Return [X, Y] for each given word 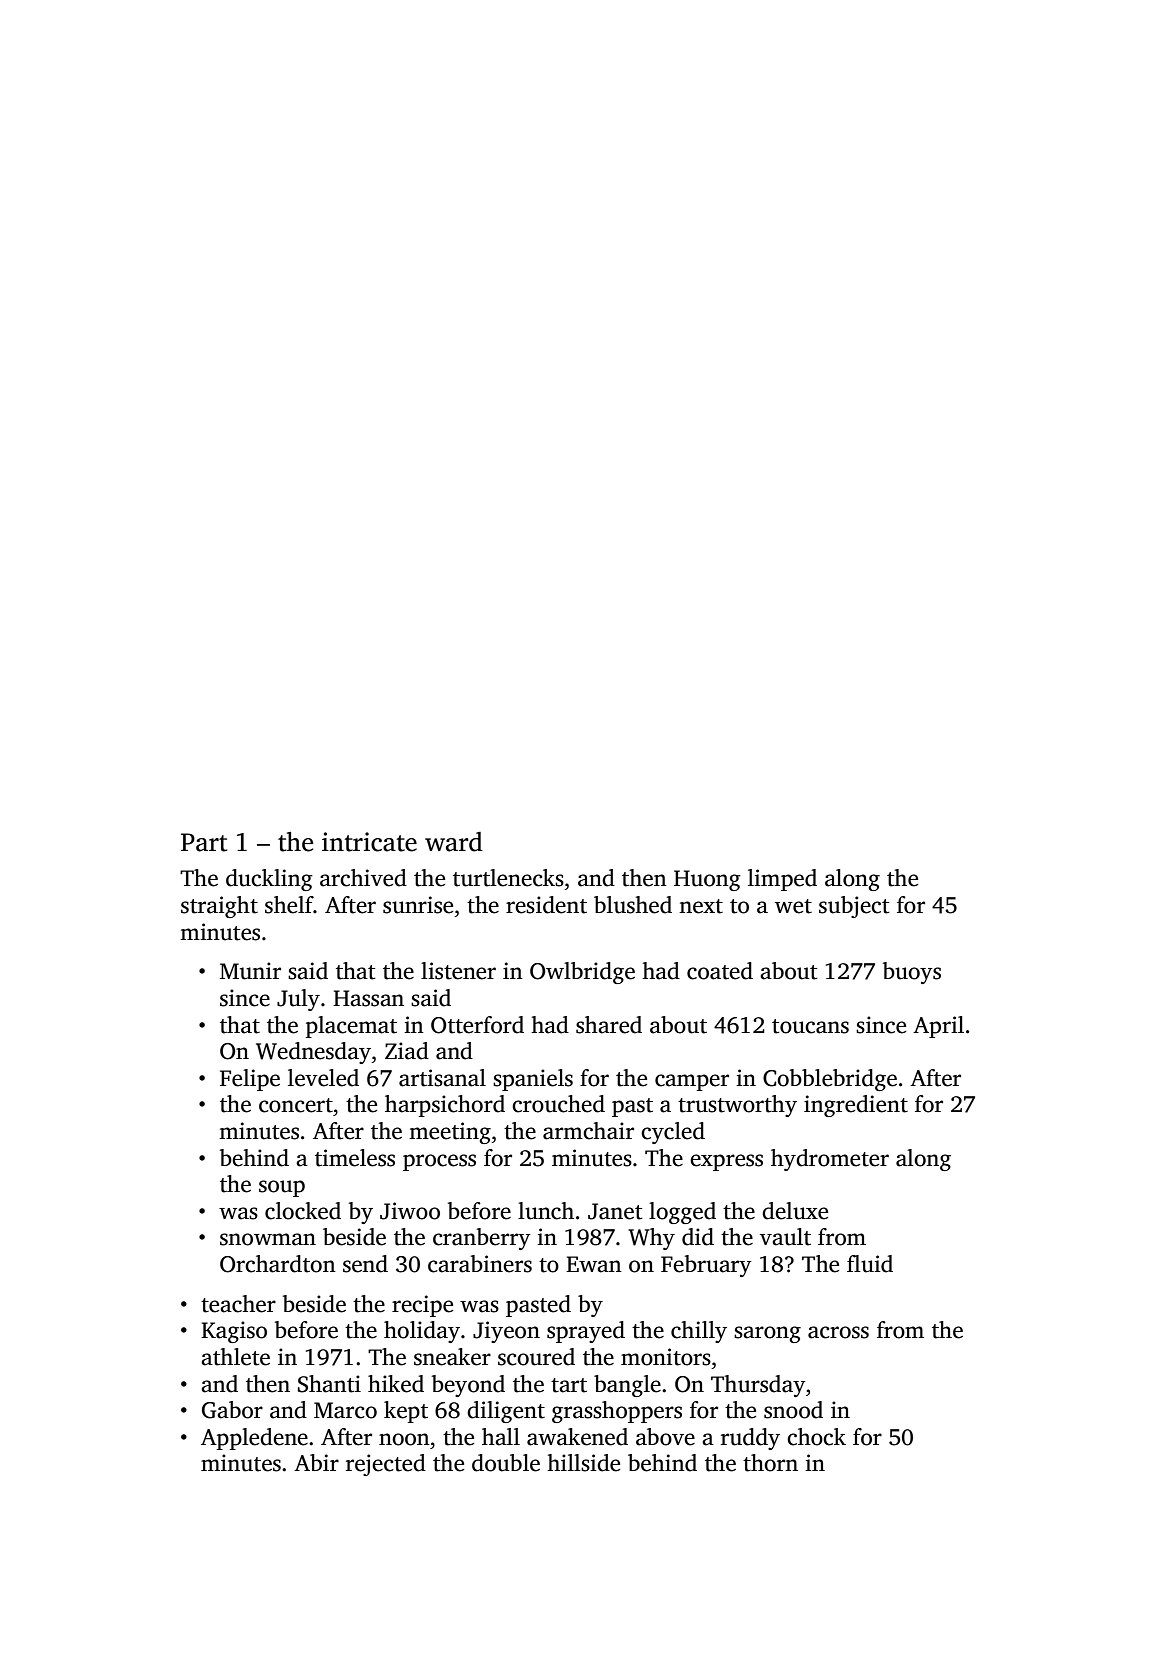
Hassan [368, 998]
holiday [422, 1332]
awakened [577, 1437]
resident [546, 905]
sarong [767, 1334]
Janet [615, 1211]
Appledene [254, 1439]
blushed [633, 905]
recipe [422, 1306]
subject [854, 907]
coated [720, 971]
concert [296, 1105]
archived [363, 878]
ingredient [856, 1106]
